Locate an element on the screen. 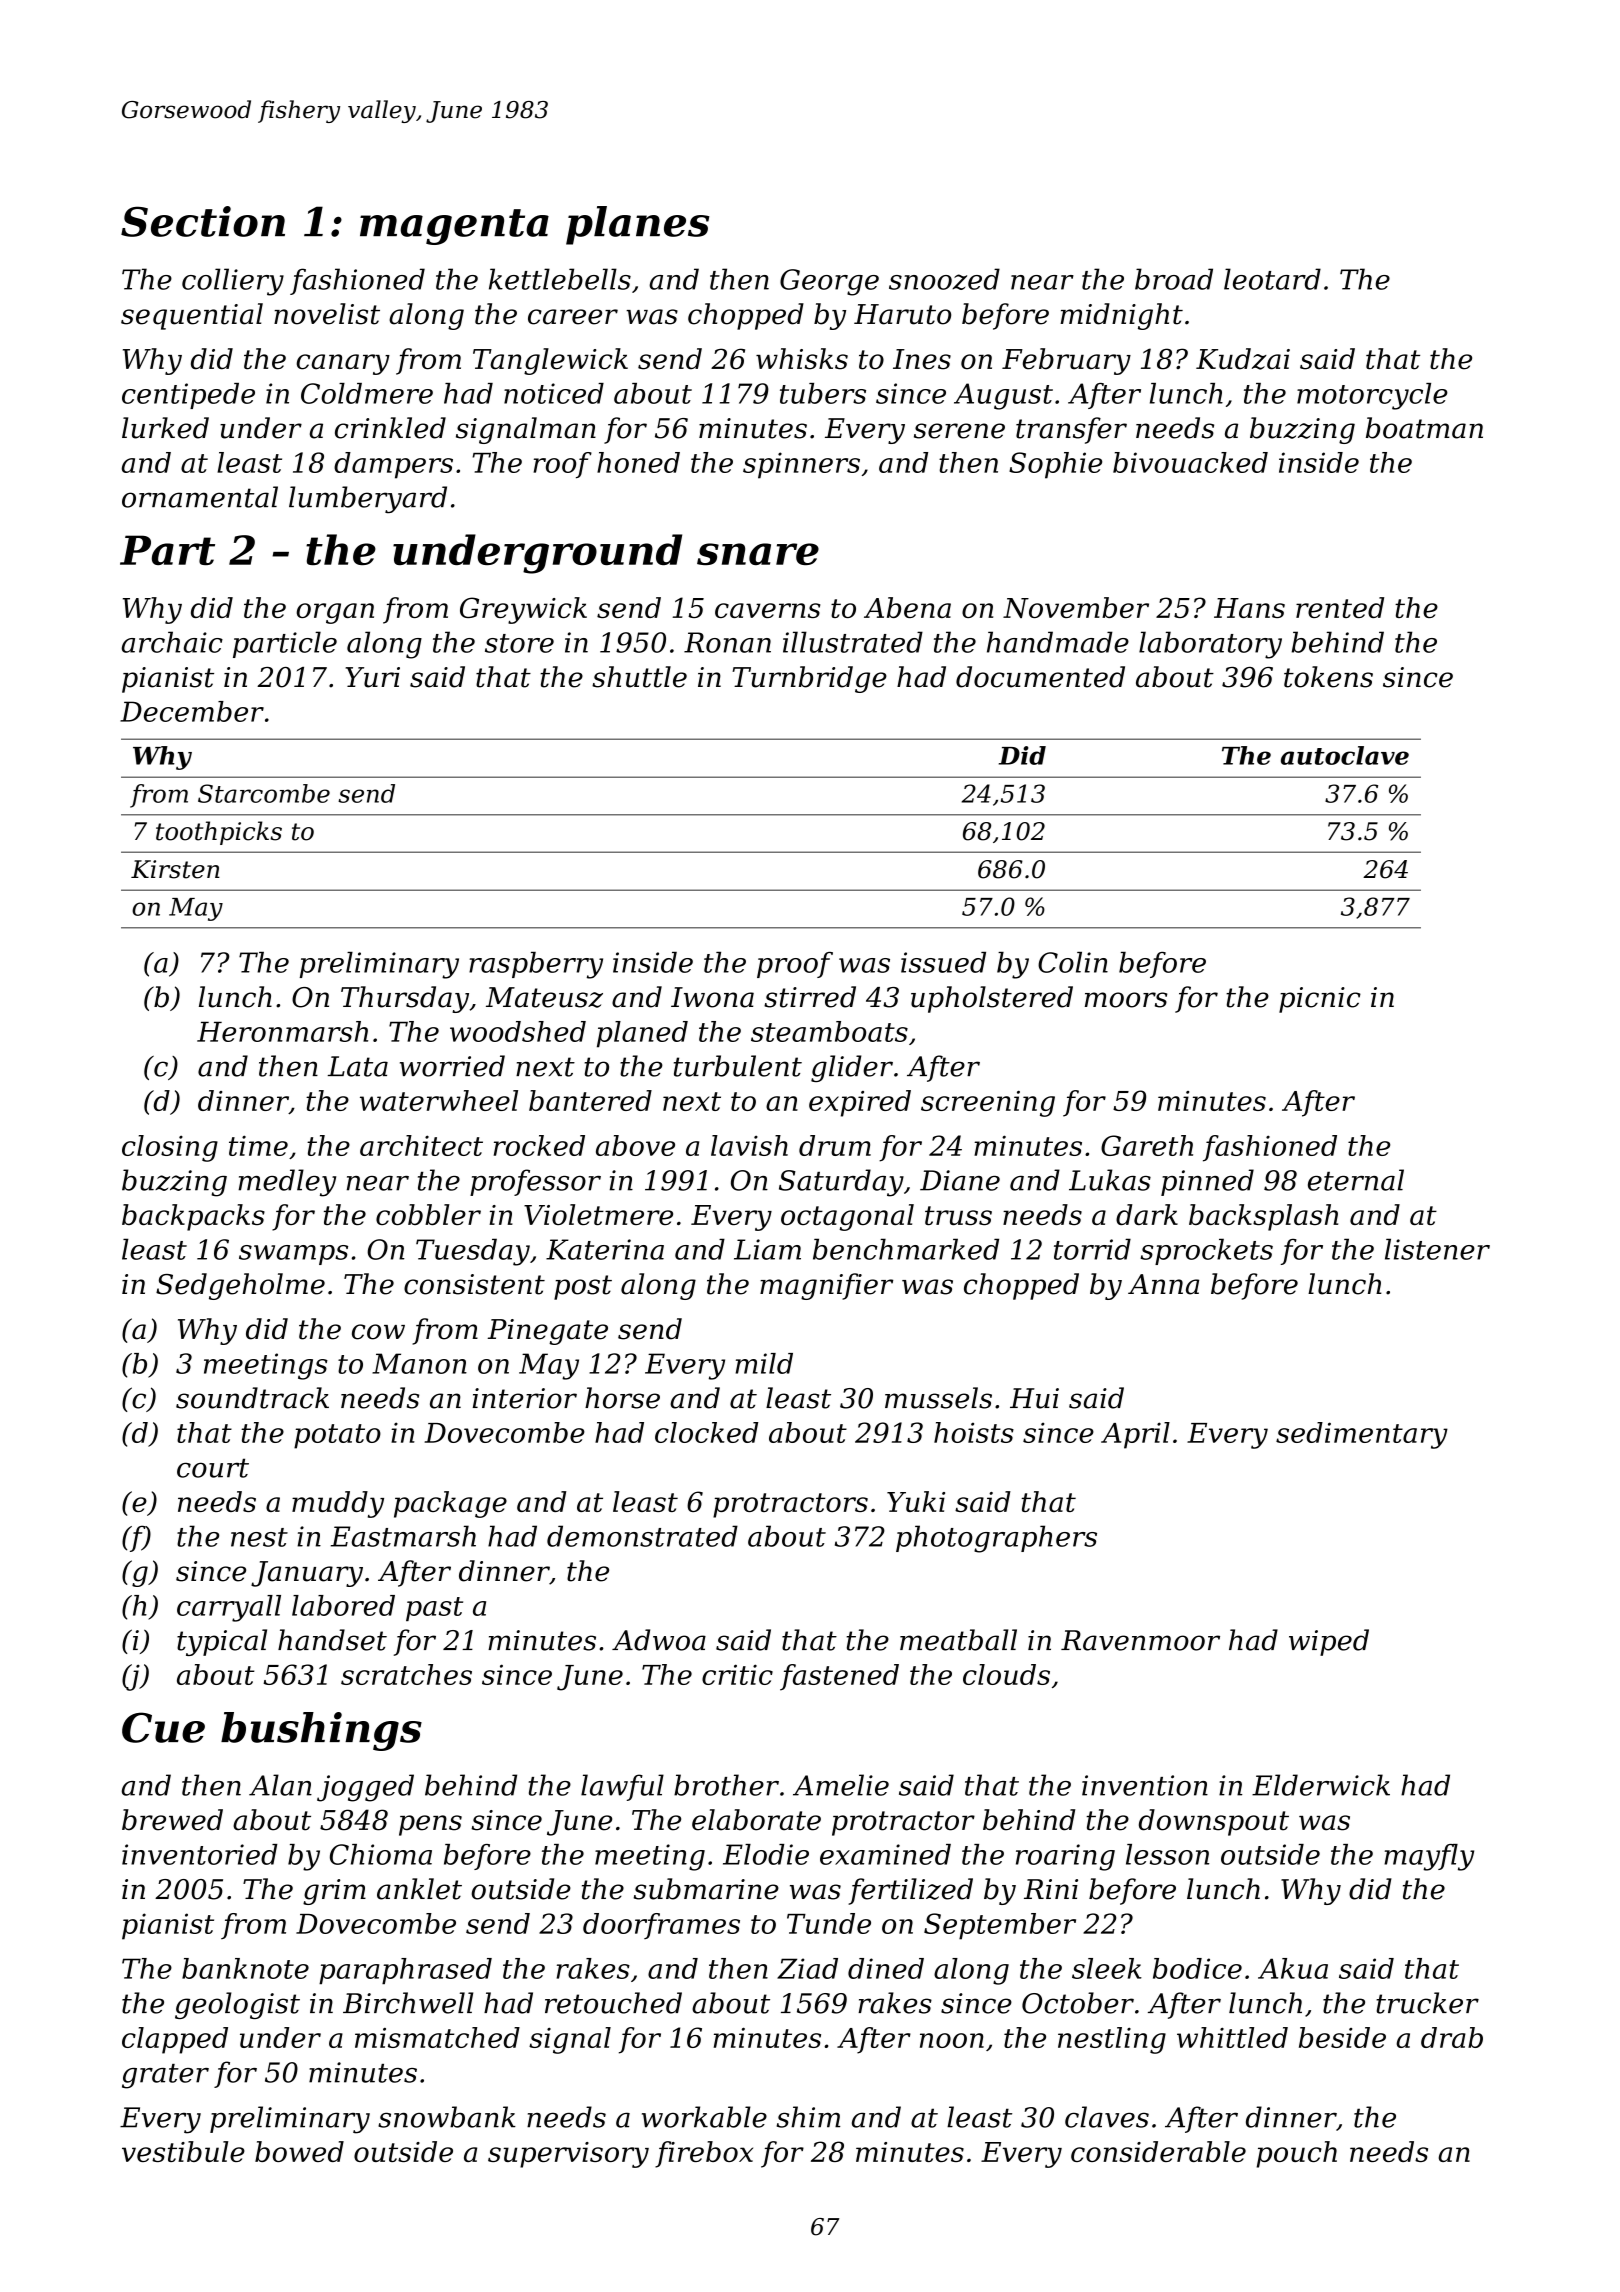 The width and height of the screenshot is (1620, 2292). retouched is located at coordinates (613, 2003).
